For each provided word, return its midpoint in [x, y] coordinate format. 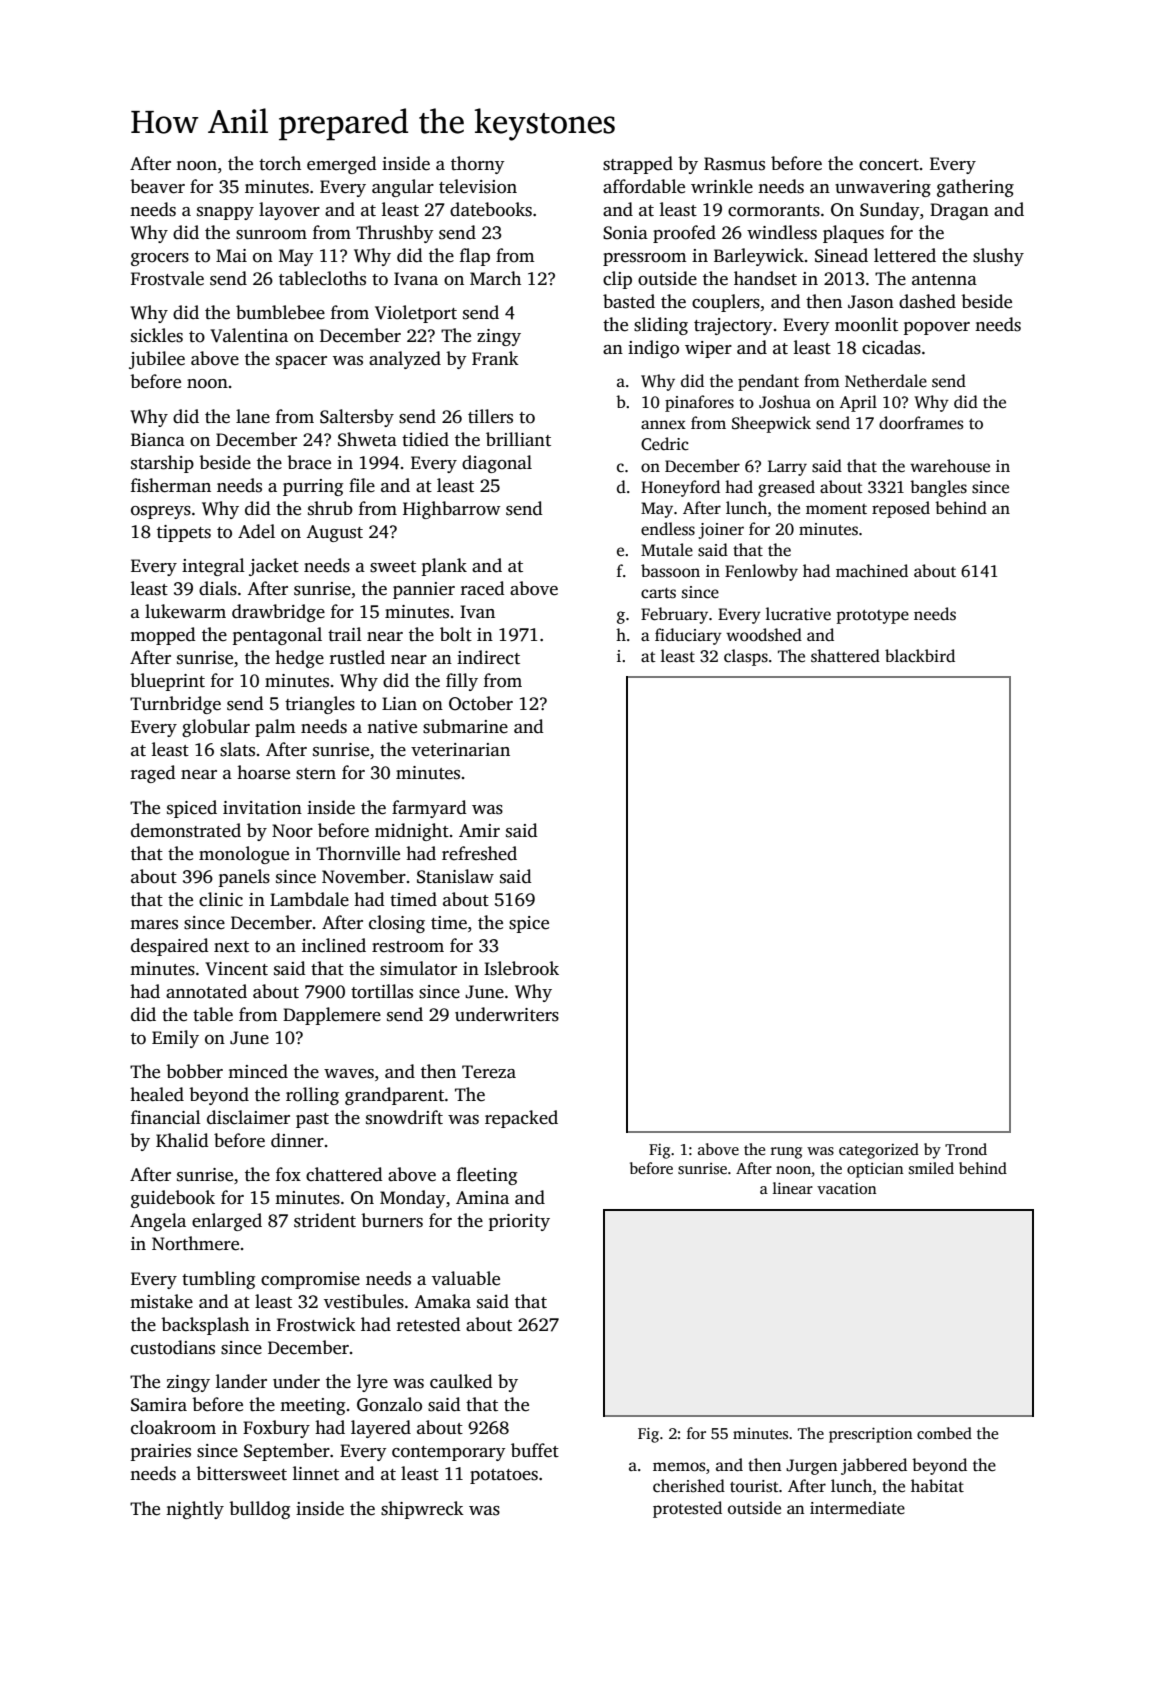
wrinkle [722, 186]
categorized [879, 1151]
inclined [334, 945]
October [481, 703]
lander [241, 1381]
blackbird [920, 656]
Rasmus [734, 164]
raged [153, 774]
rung [786, 1153]
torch [280, 163]
